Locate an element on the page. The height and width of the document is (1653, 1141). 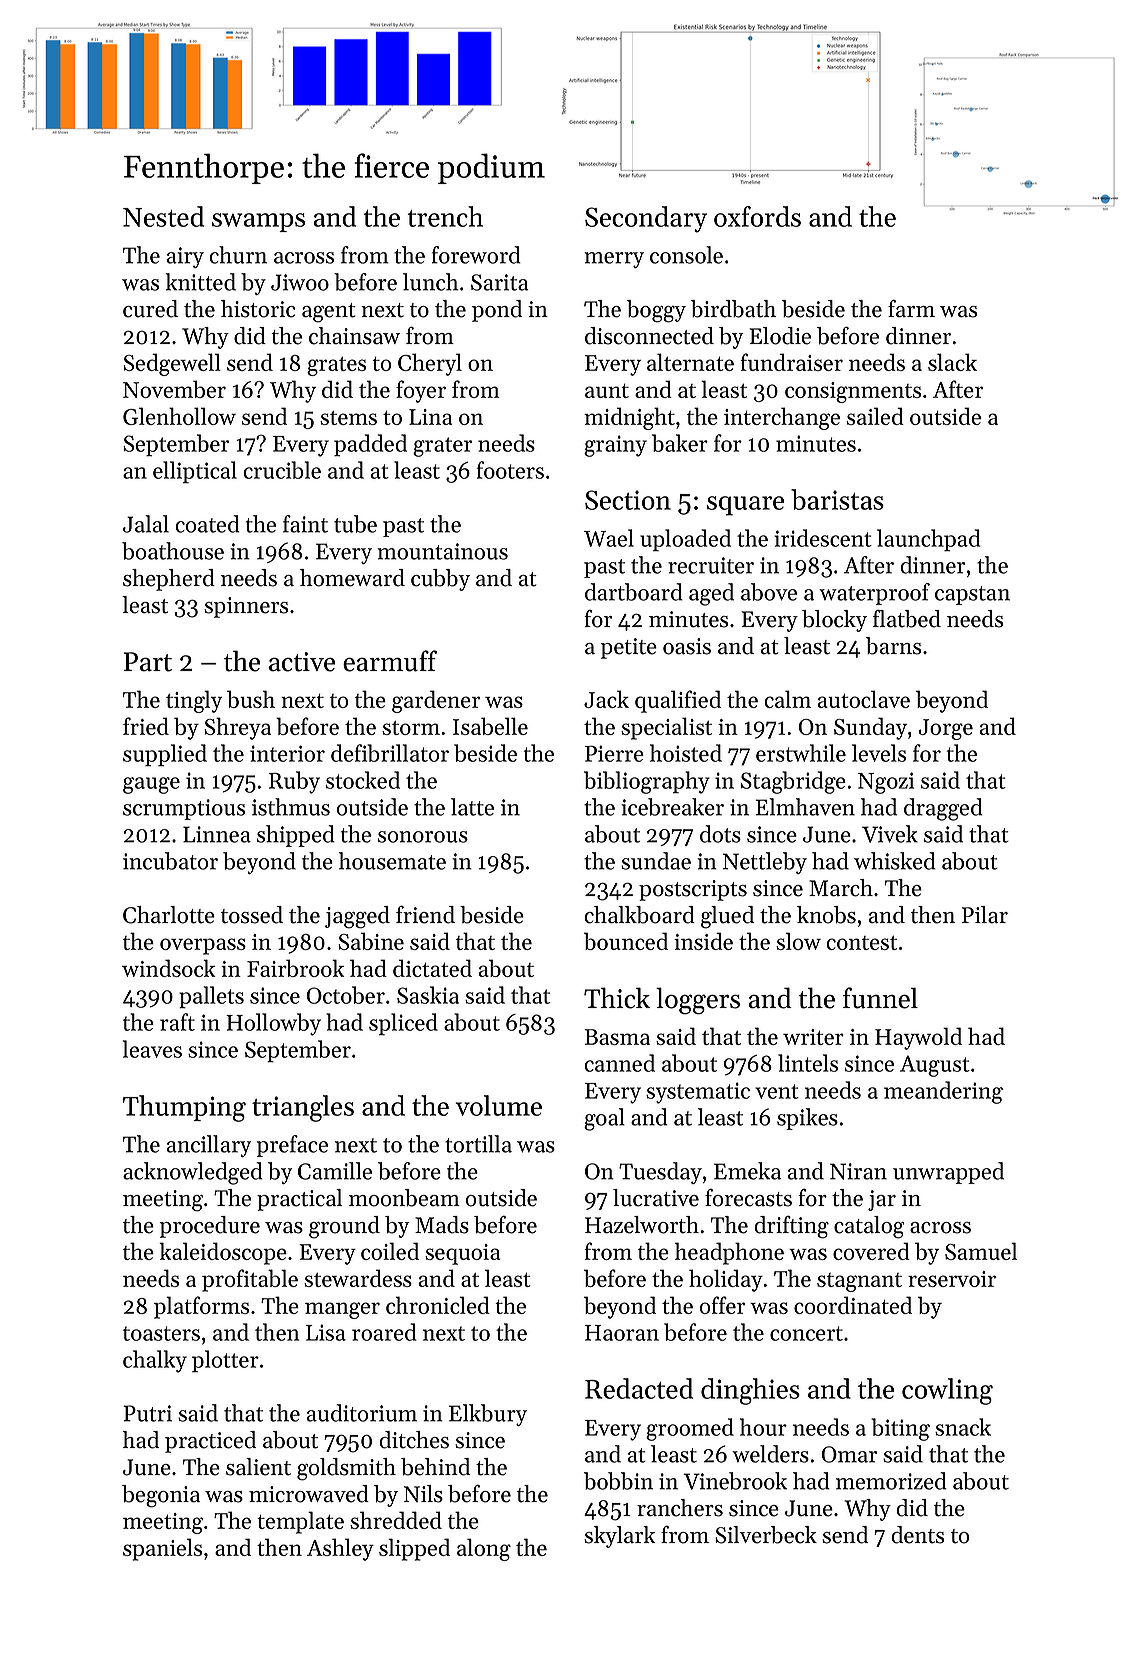
oxfords is located at coordinates (757, 216).
